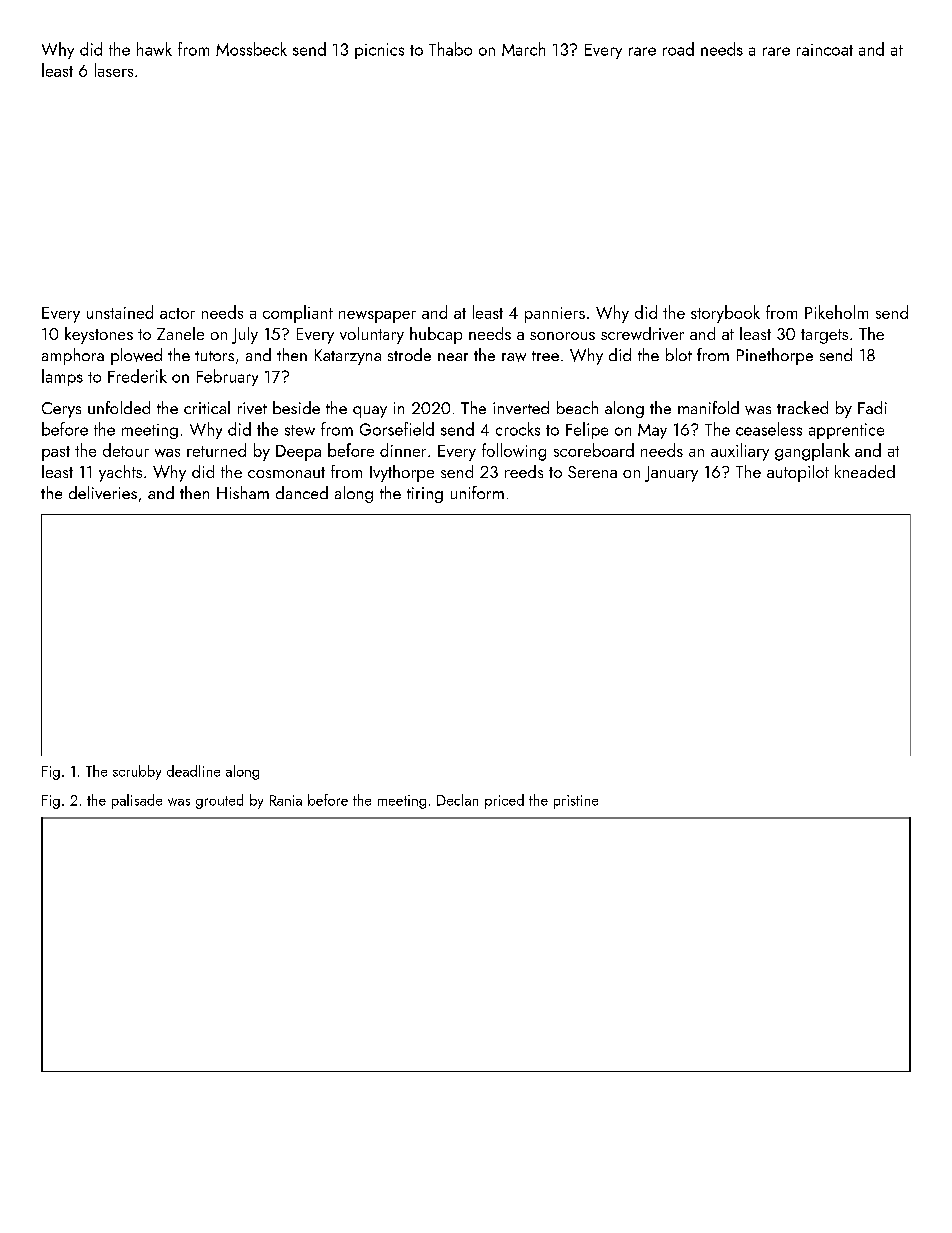 The height and width of the screenshot is (1233, 952). What do you see at coordinates (521, 407) in the screenshot?
I see `inverted` at bounding box center [521, 407].
